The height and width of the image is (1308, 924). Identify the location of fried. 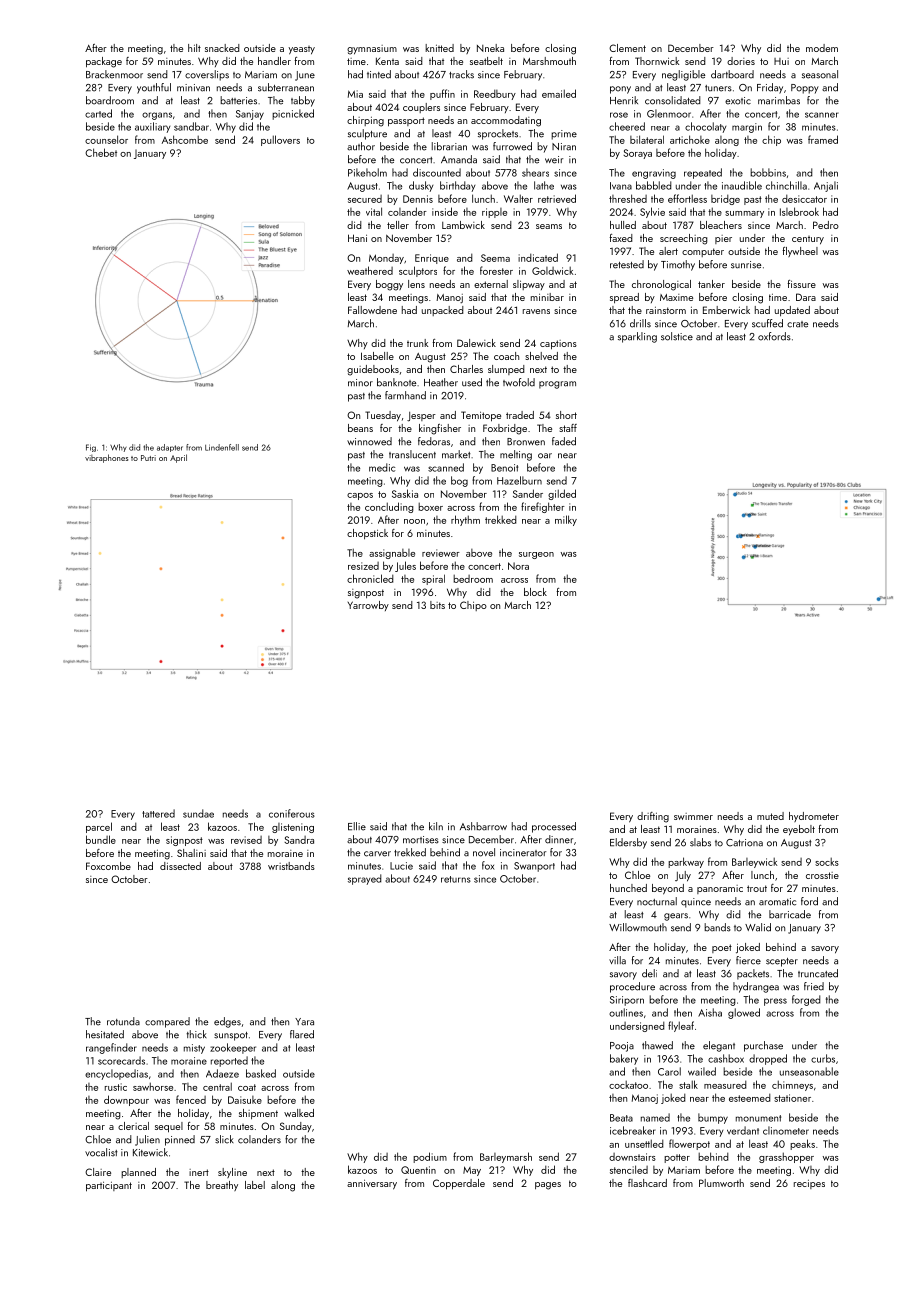
(814, 986).
